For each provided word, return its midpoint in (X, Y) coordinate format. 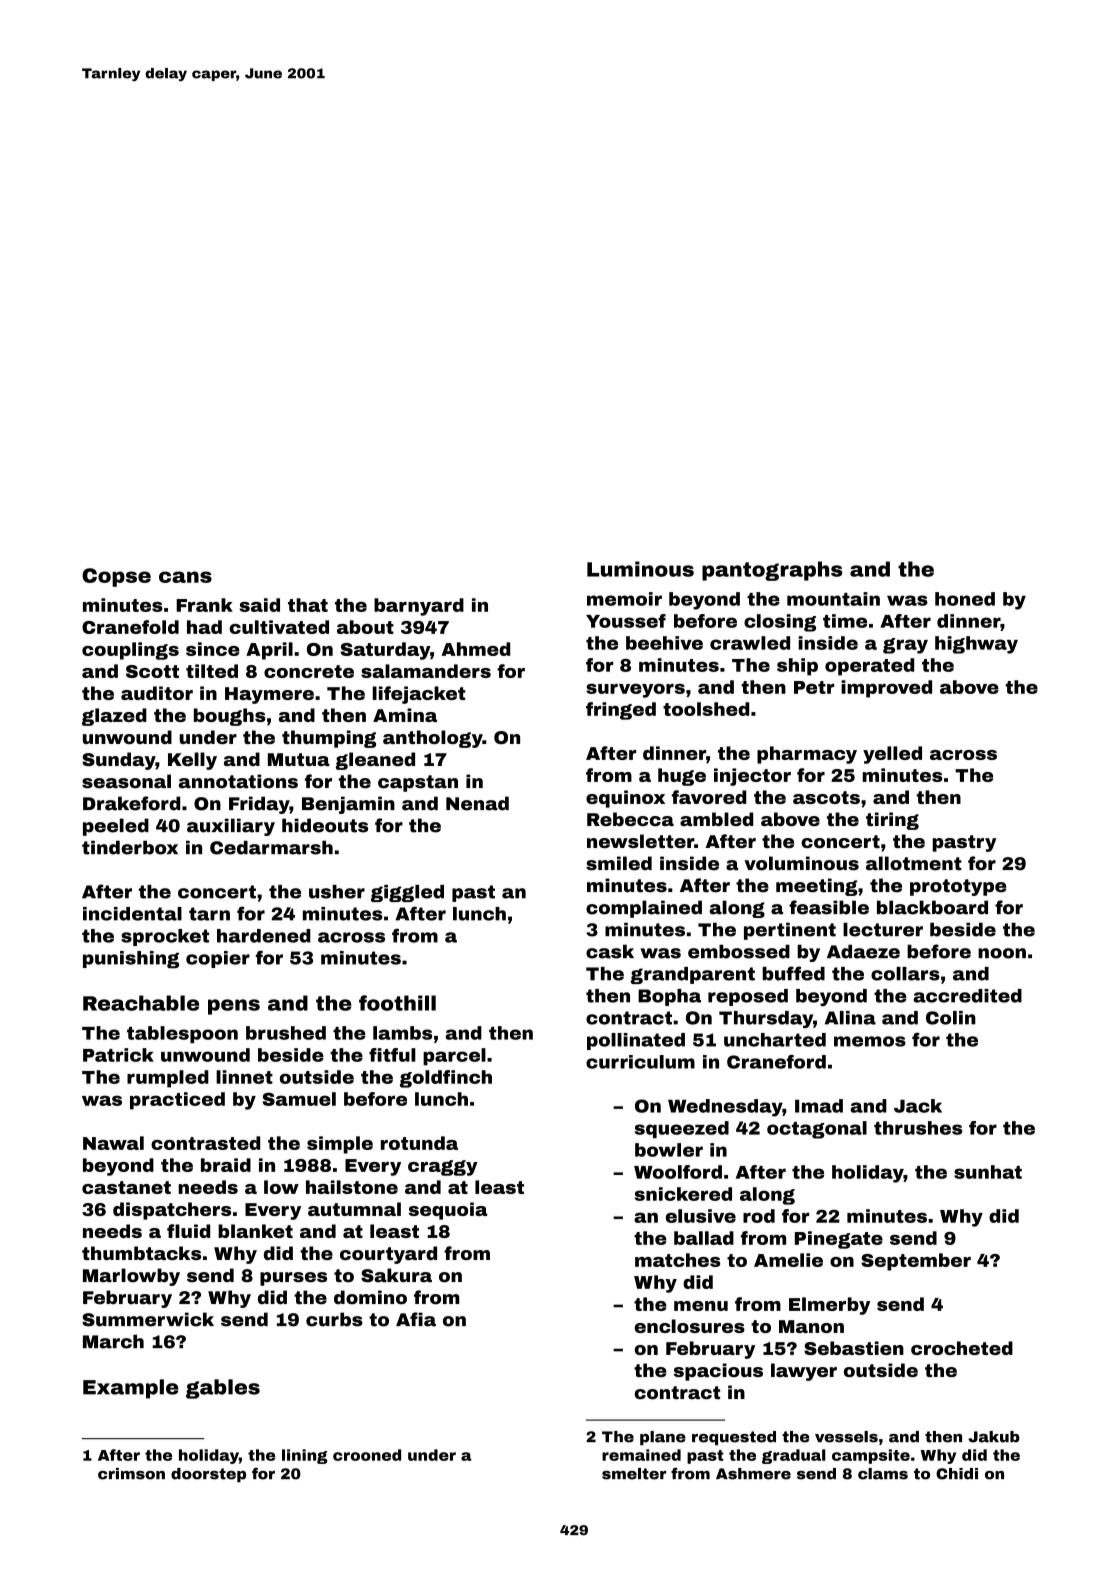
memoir (624, 599)
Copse (116, 577)
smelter (634, 1474)
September (916, 1262)
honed (965, 599)
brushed (286, 1033)
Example (131, 1389)
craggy (443, 1168)
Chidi (957, 1474)
